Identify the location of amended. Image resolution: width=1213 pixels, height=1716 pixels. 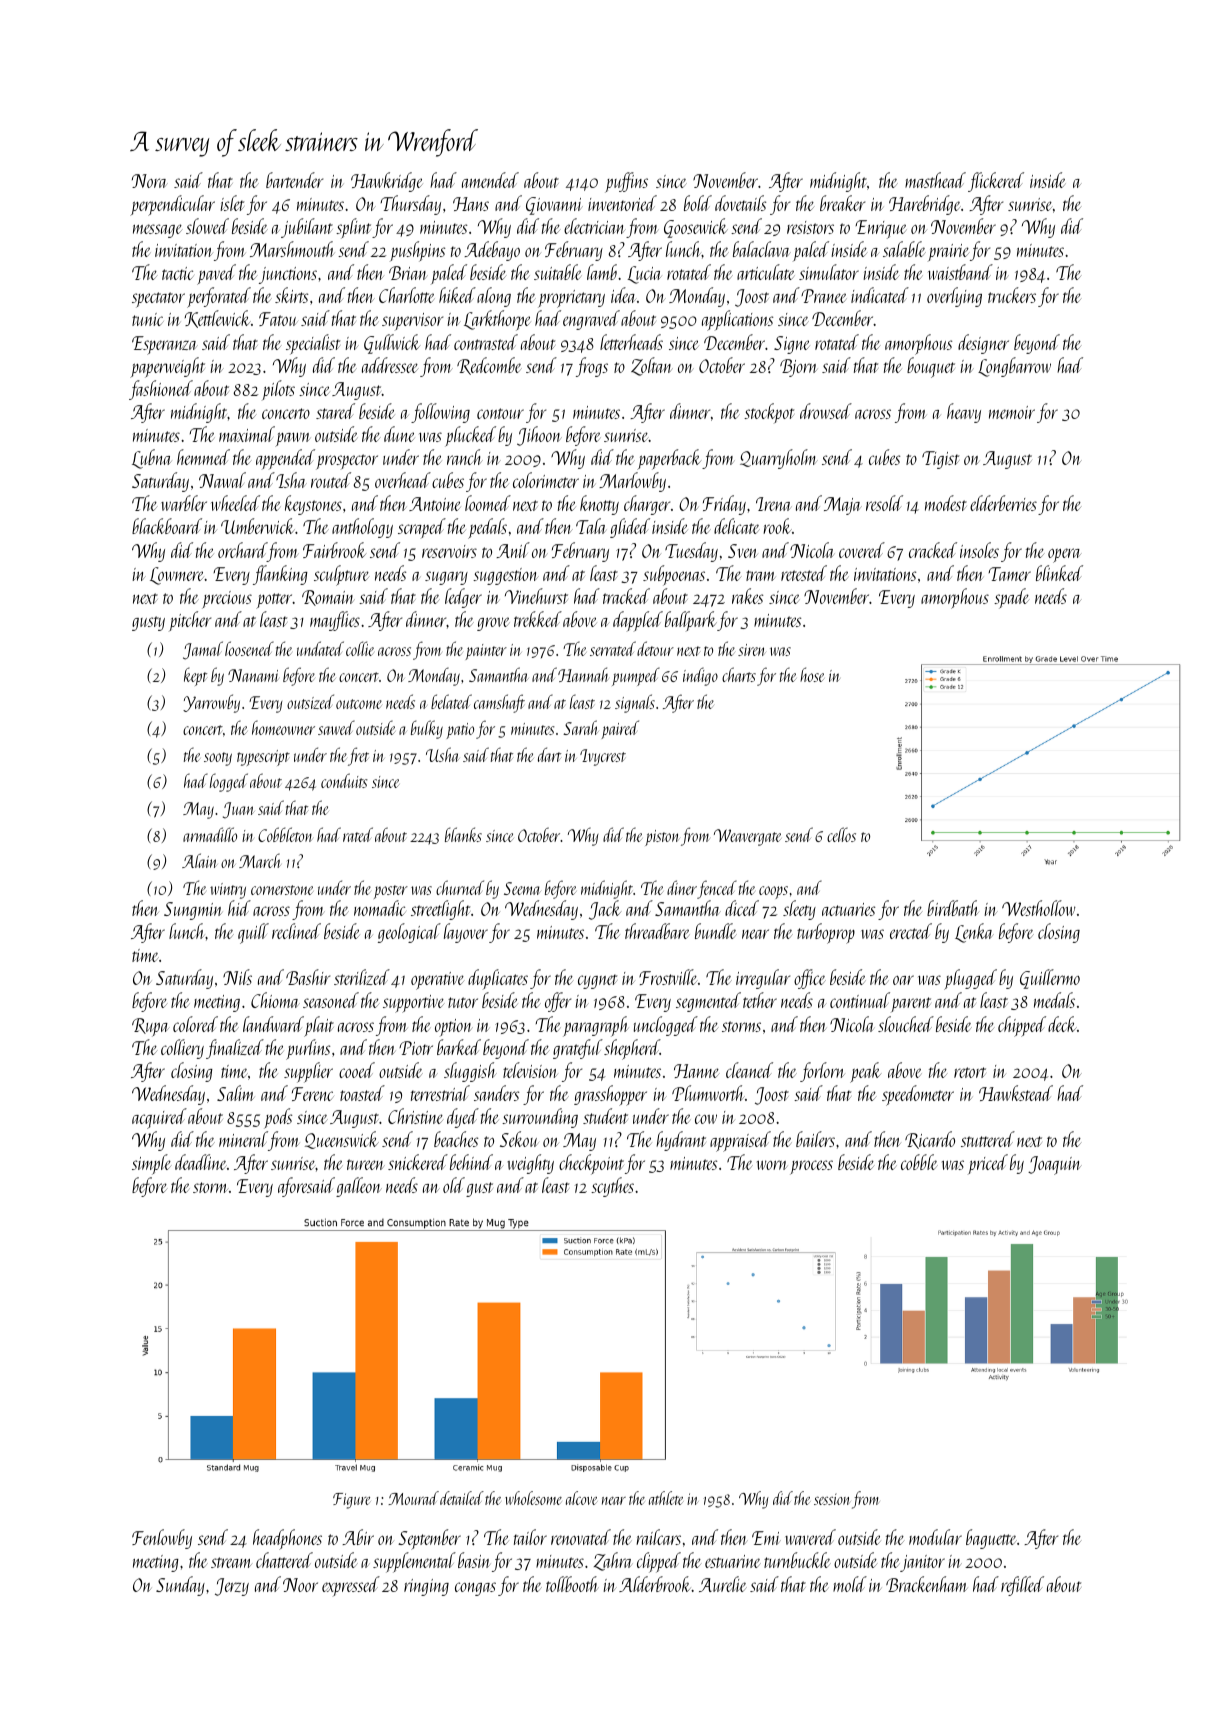
(490, 180).
